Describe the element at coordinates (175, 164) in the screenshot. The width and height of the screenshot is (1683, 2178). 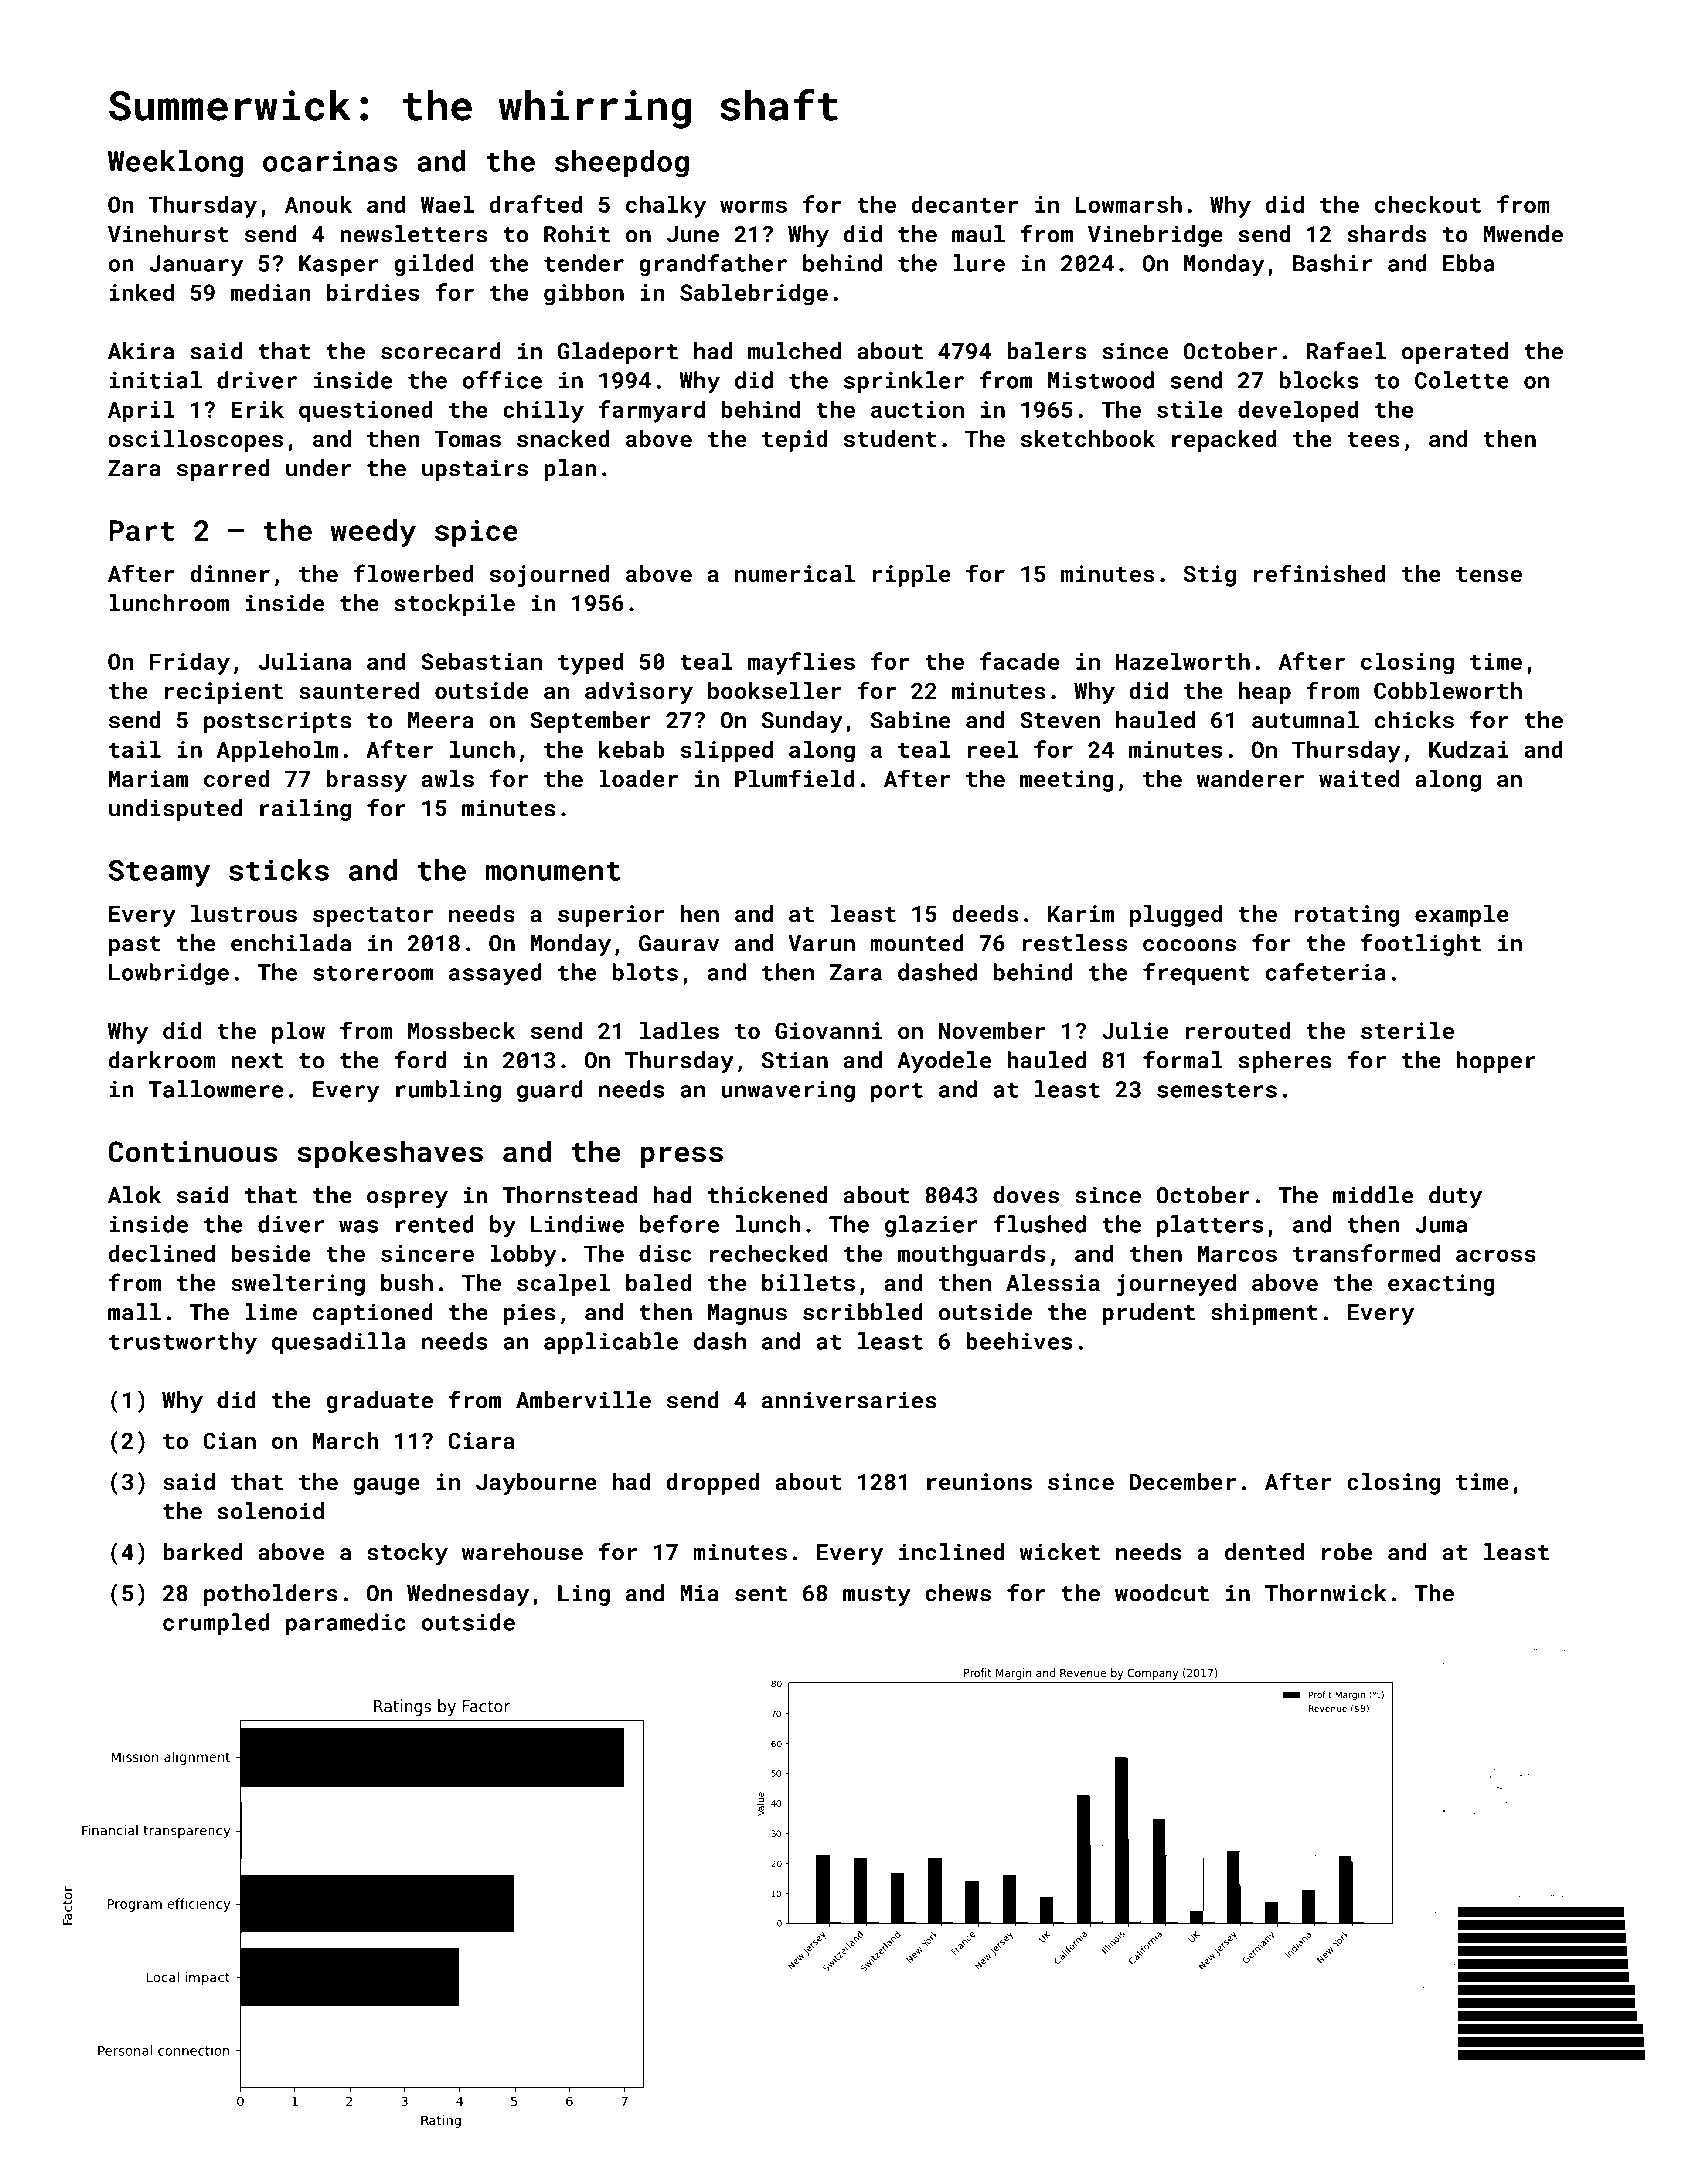
I see `Weeklong` at that location.
